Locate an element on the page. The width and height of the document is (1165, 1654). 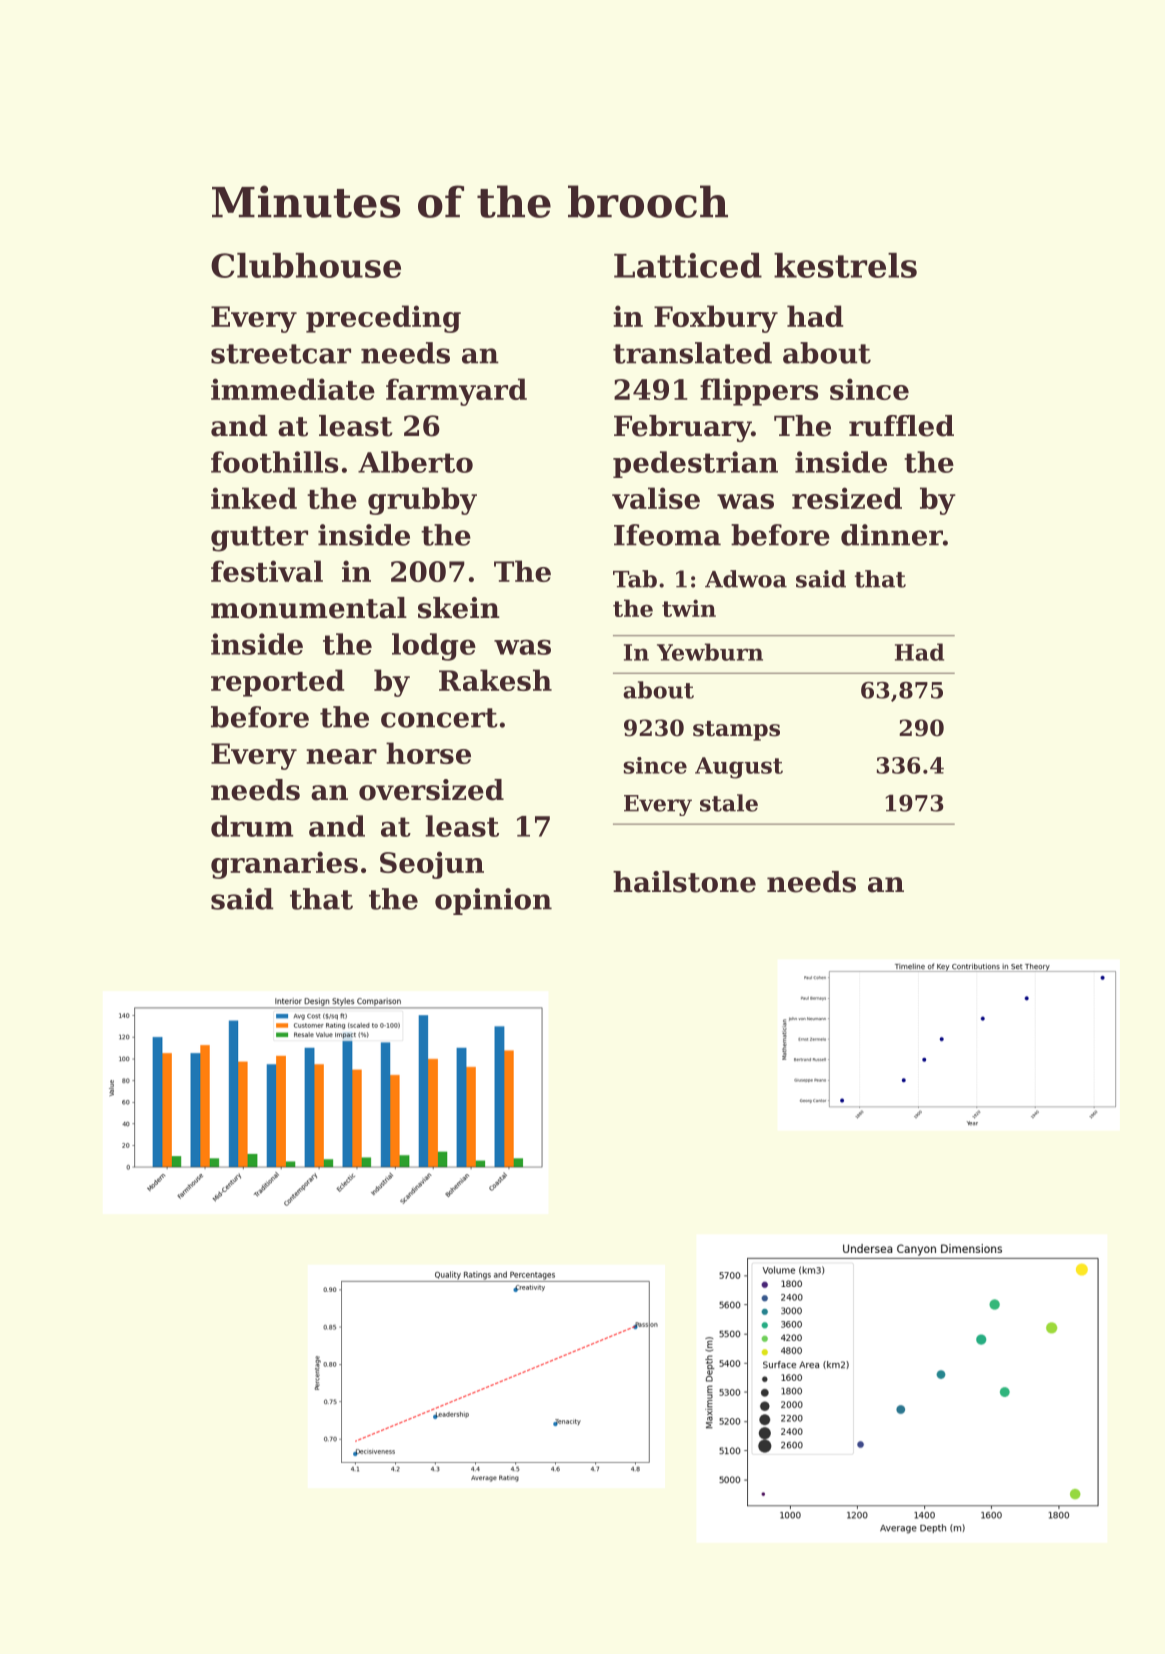
twin is located at coordinates (689, 608).
